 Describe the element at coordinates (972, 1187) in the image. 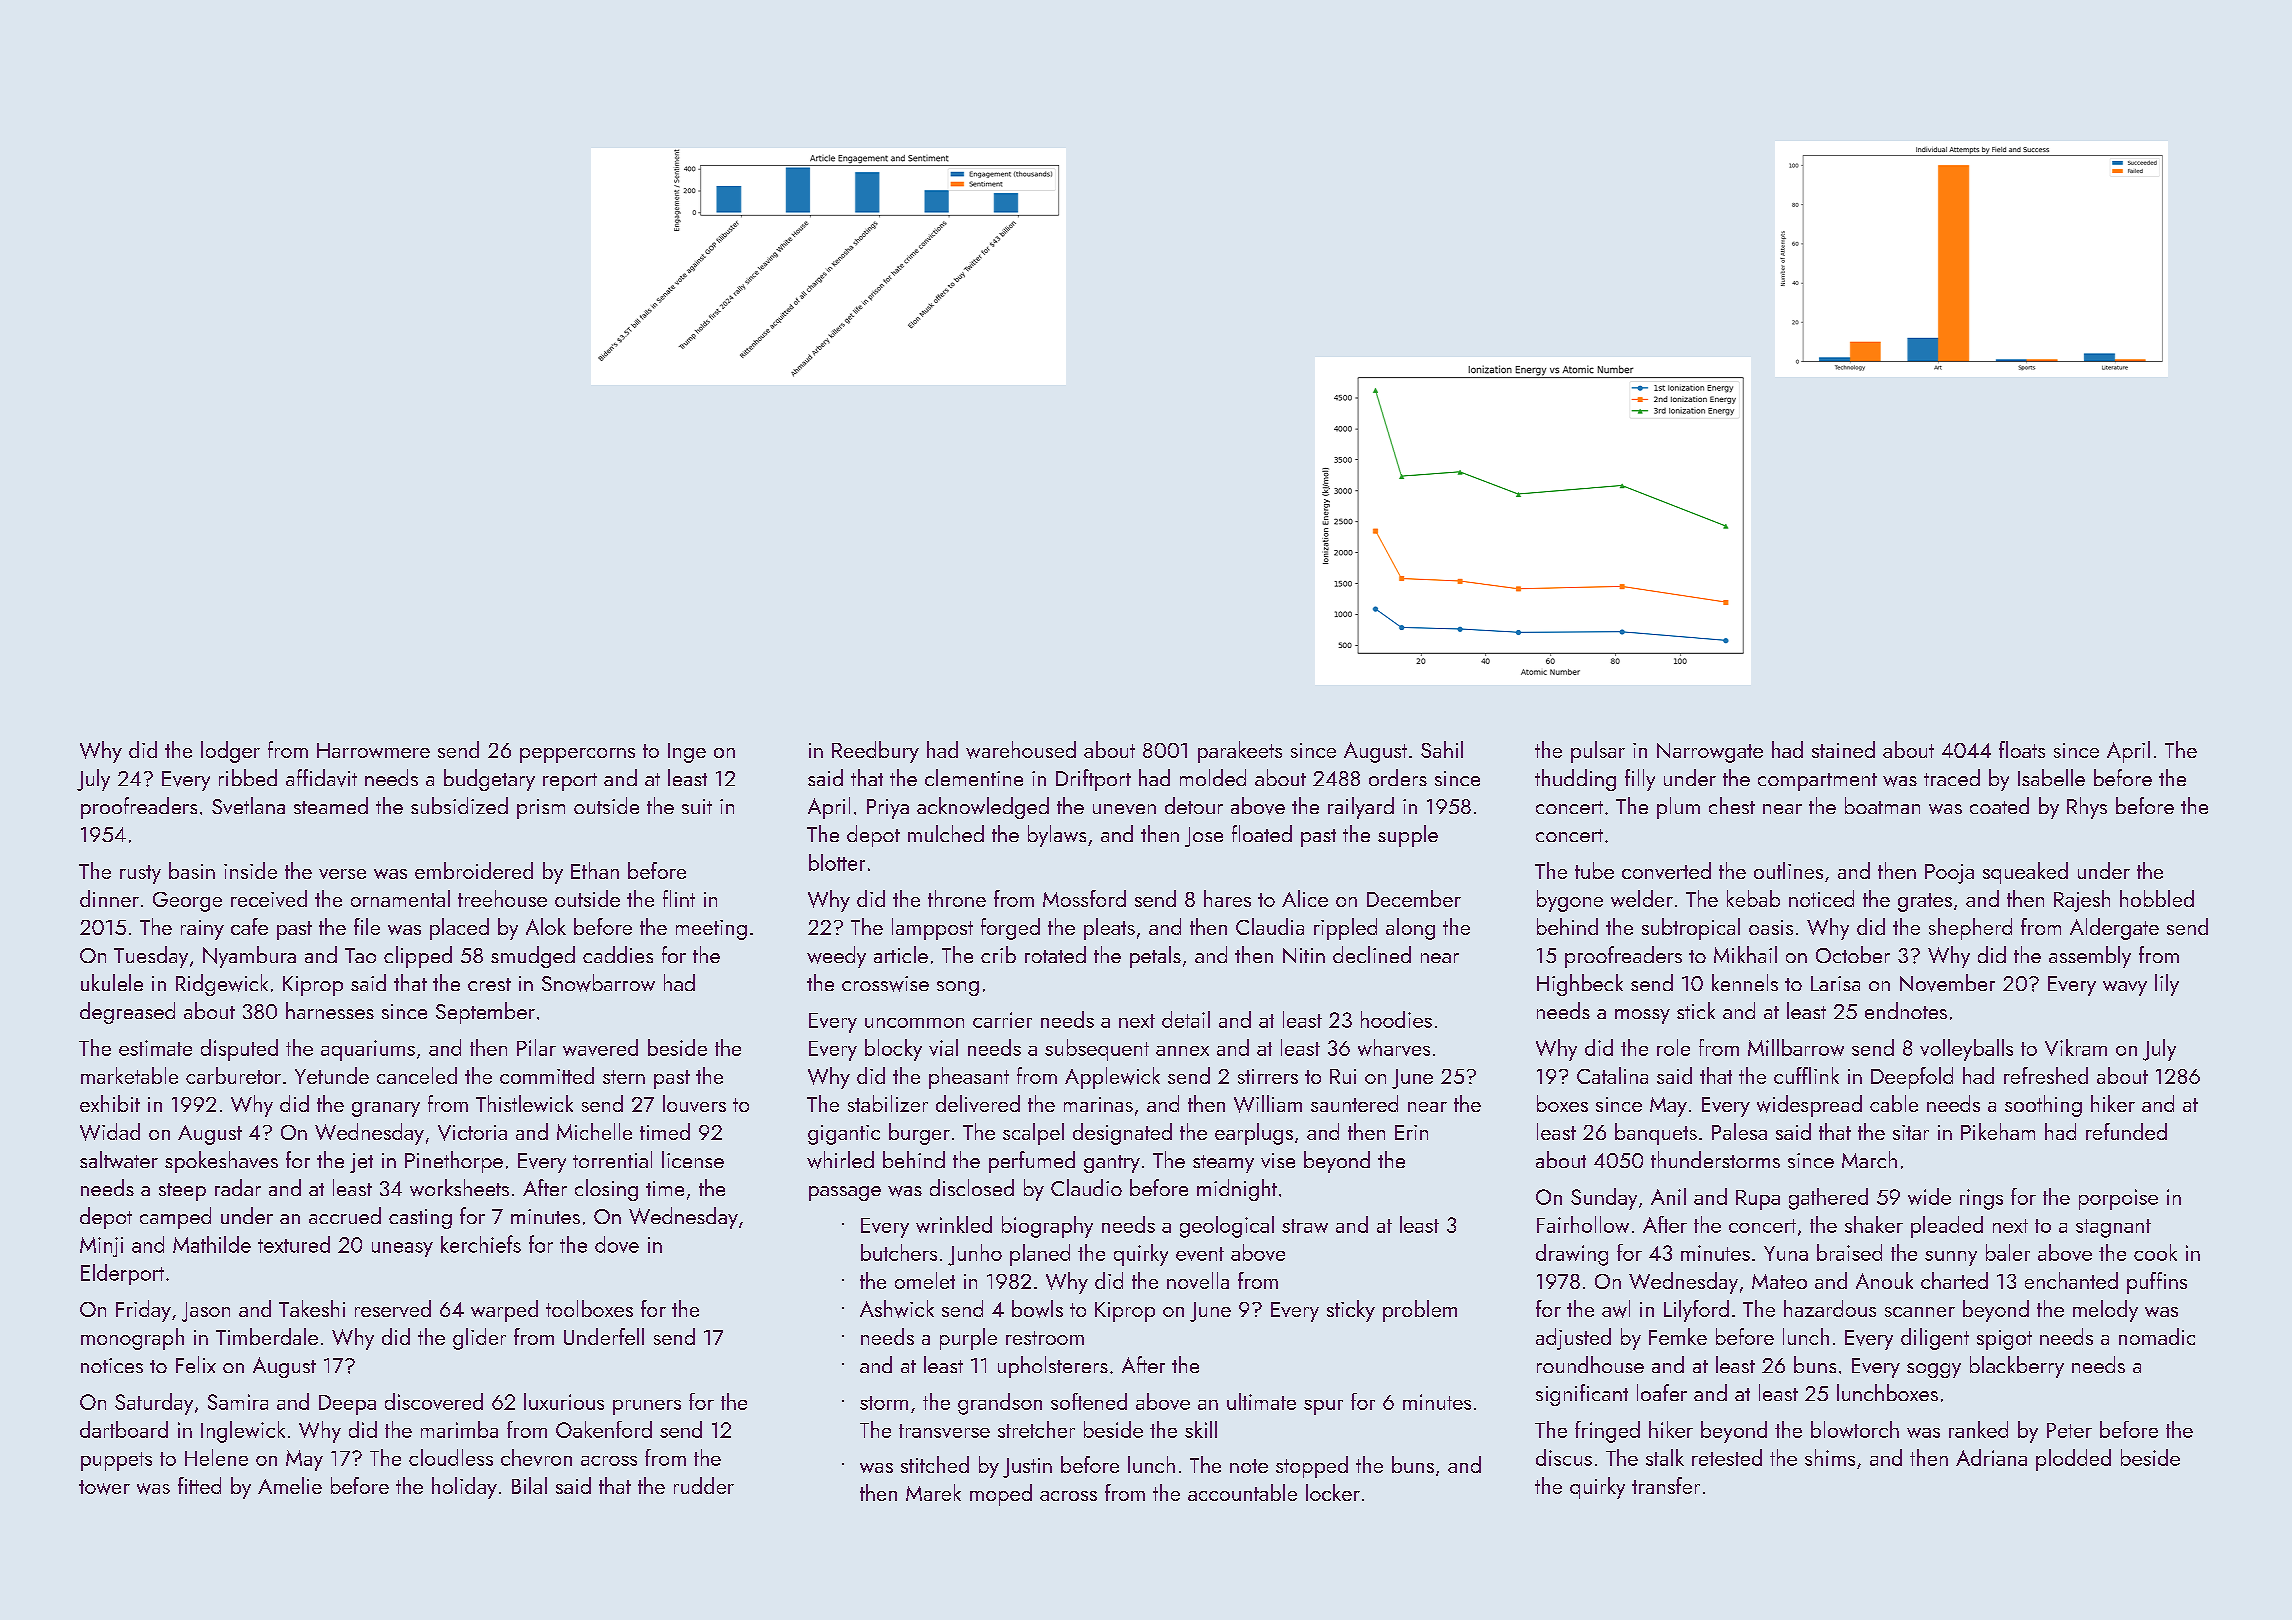

I see `disclosed` at that location.
